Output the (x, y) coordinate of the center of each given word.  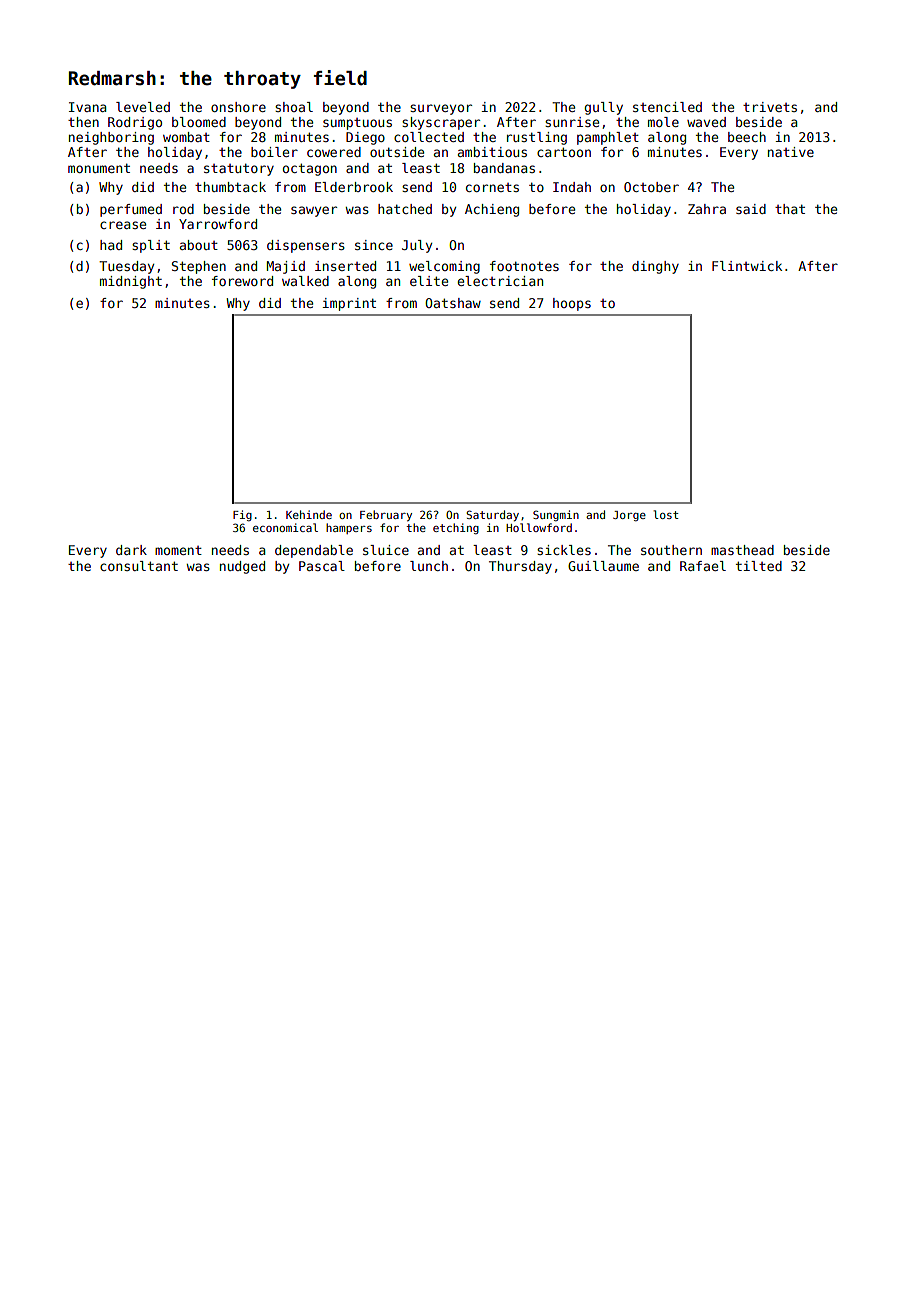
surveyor (441, 109)
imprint (349, 304)
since (374, 245)
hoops (572, 304)
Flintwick (747, 266)
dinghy (655, 267)
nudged (242, 567)
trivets (770, 107)
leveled (143, 107)
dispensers (306, 246)
